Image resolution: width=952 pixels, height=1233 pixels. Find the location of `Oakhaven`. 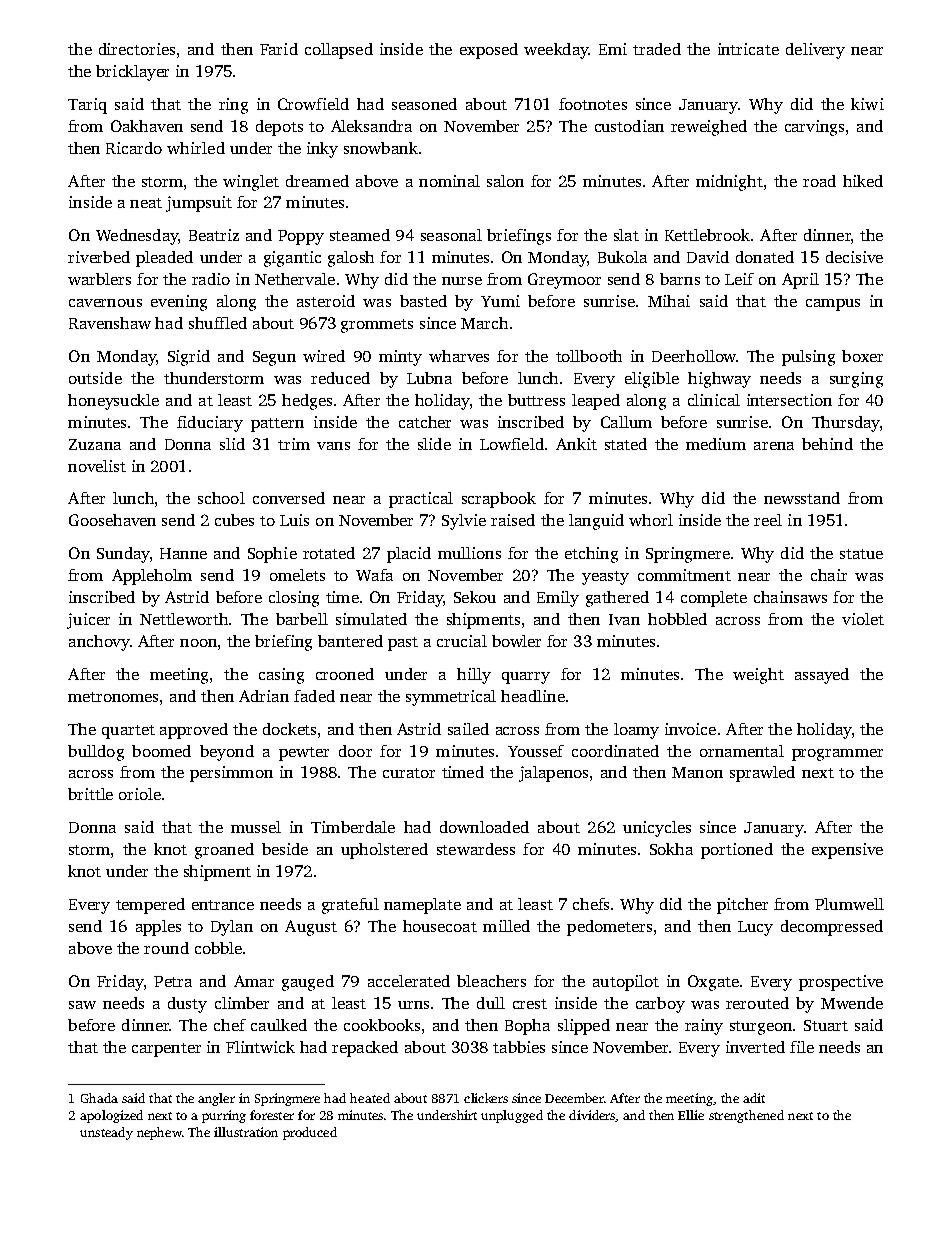

Oakhaven is located at coordinates (147, 126).
